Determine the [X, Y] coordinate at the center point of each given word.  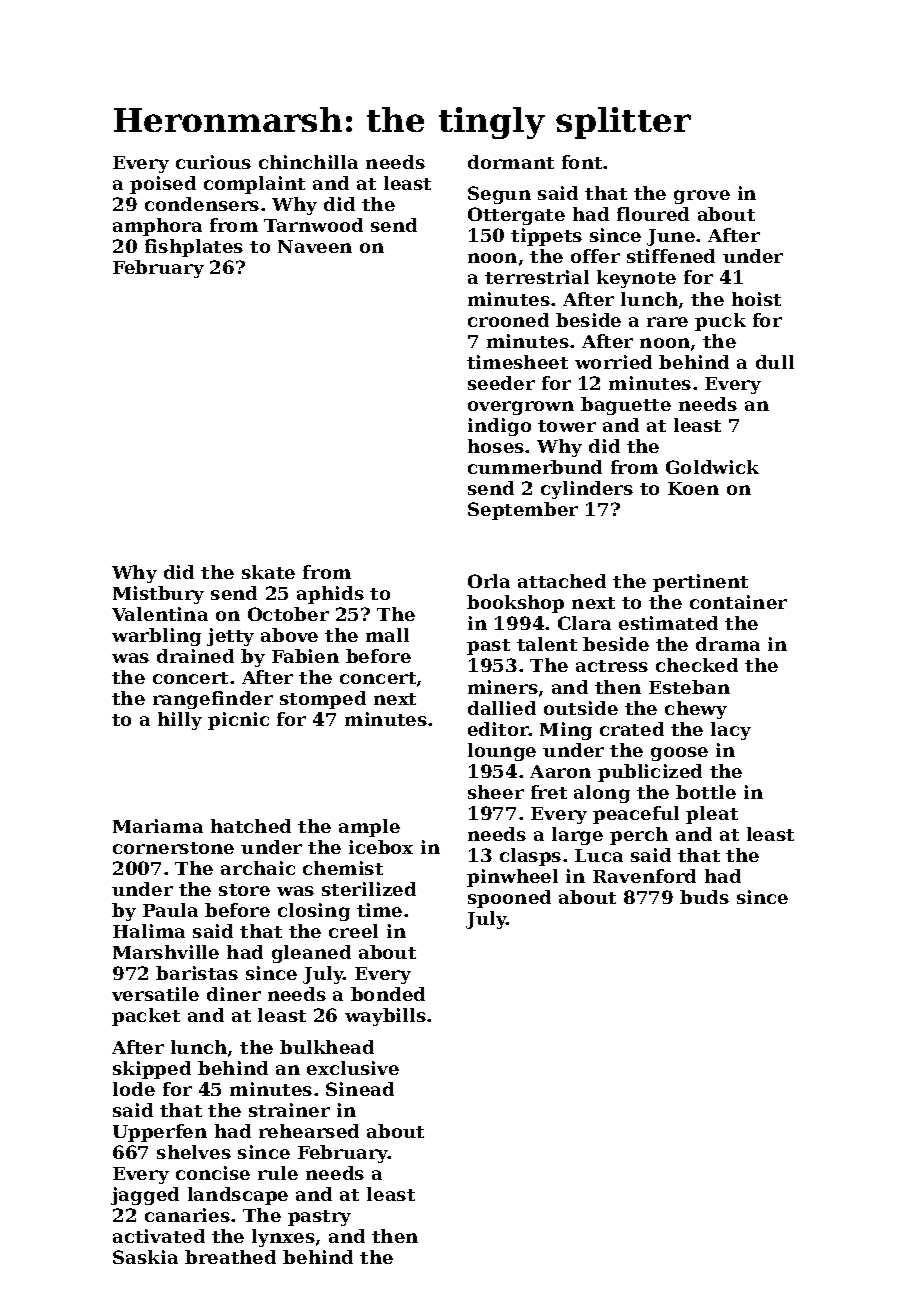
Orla [489, 581]
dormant [511, 162]
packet [146, 1017]
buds [704, 897]
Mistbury [158, 595]
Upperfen [160, 1133]
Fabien [305, 656]
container [738, 602]
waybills [385, 1017]
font [583, 162]
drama [728, 644]
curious [213, 162]
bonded [388, 994]
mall [387, 635]
